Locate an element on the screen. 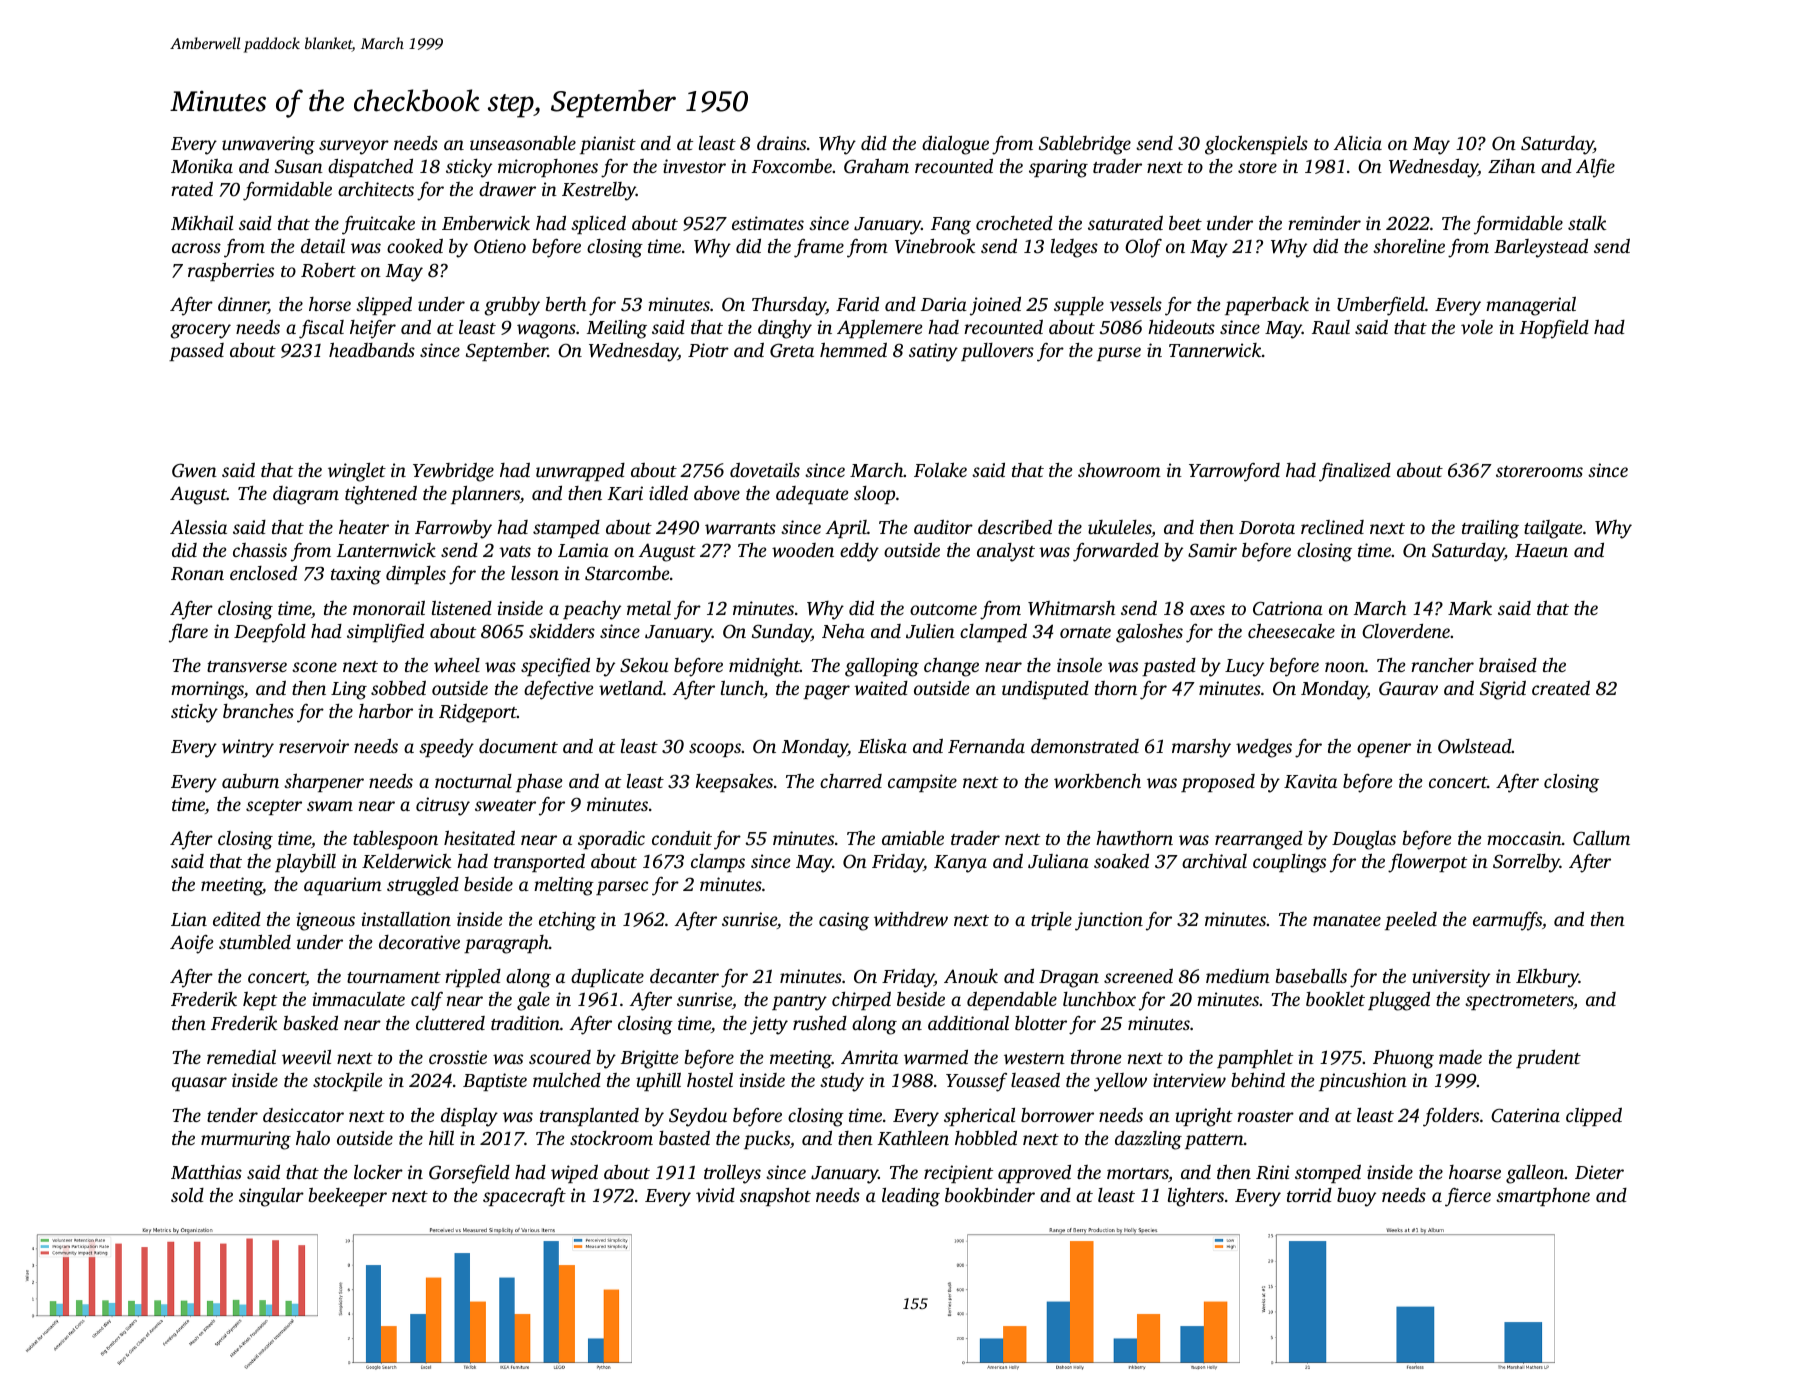 This screenshot has width=1804, height=1394. metal is located at coordinates (649, 608).
